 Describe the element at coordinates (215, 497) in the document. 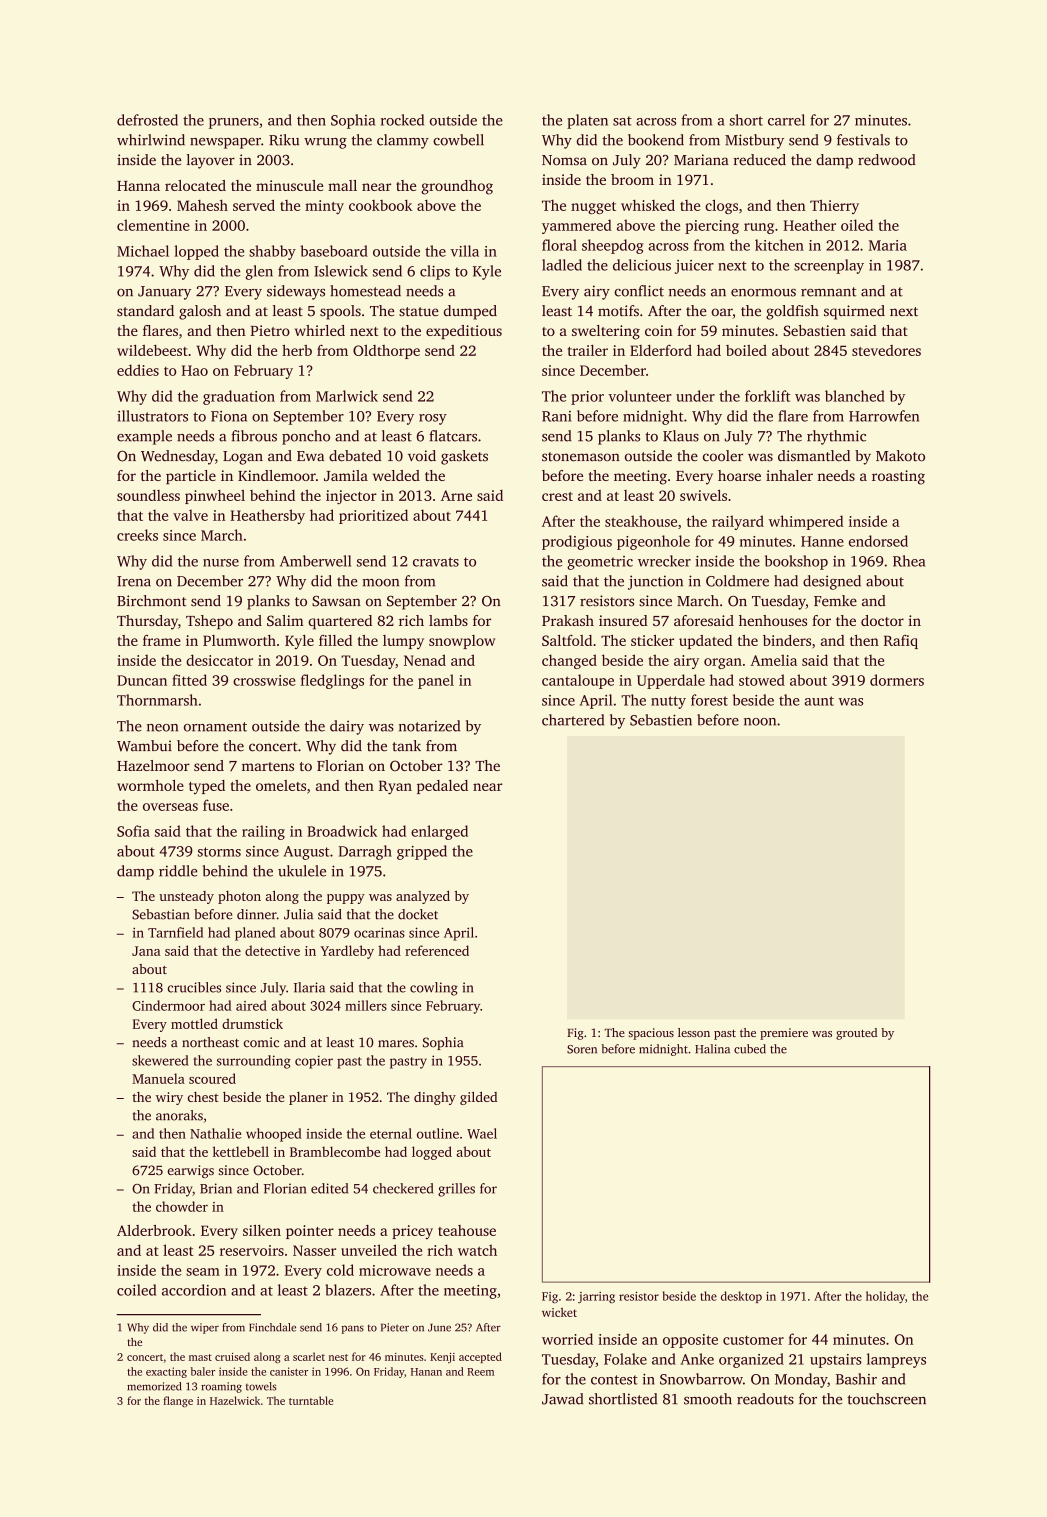

I see `pinwheel` at that location.
